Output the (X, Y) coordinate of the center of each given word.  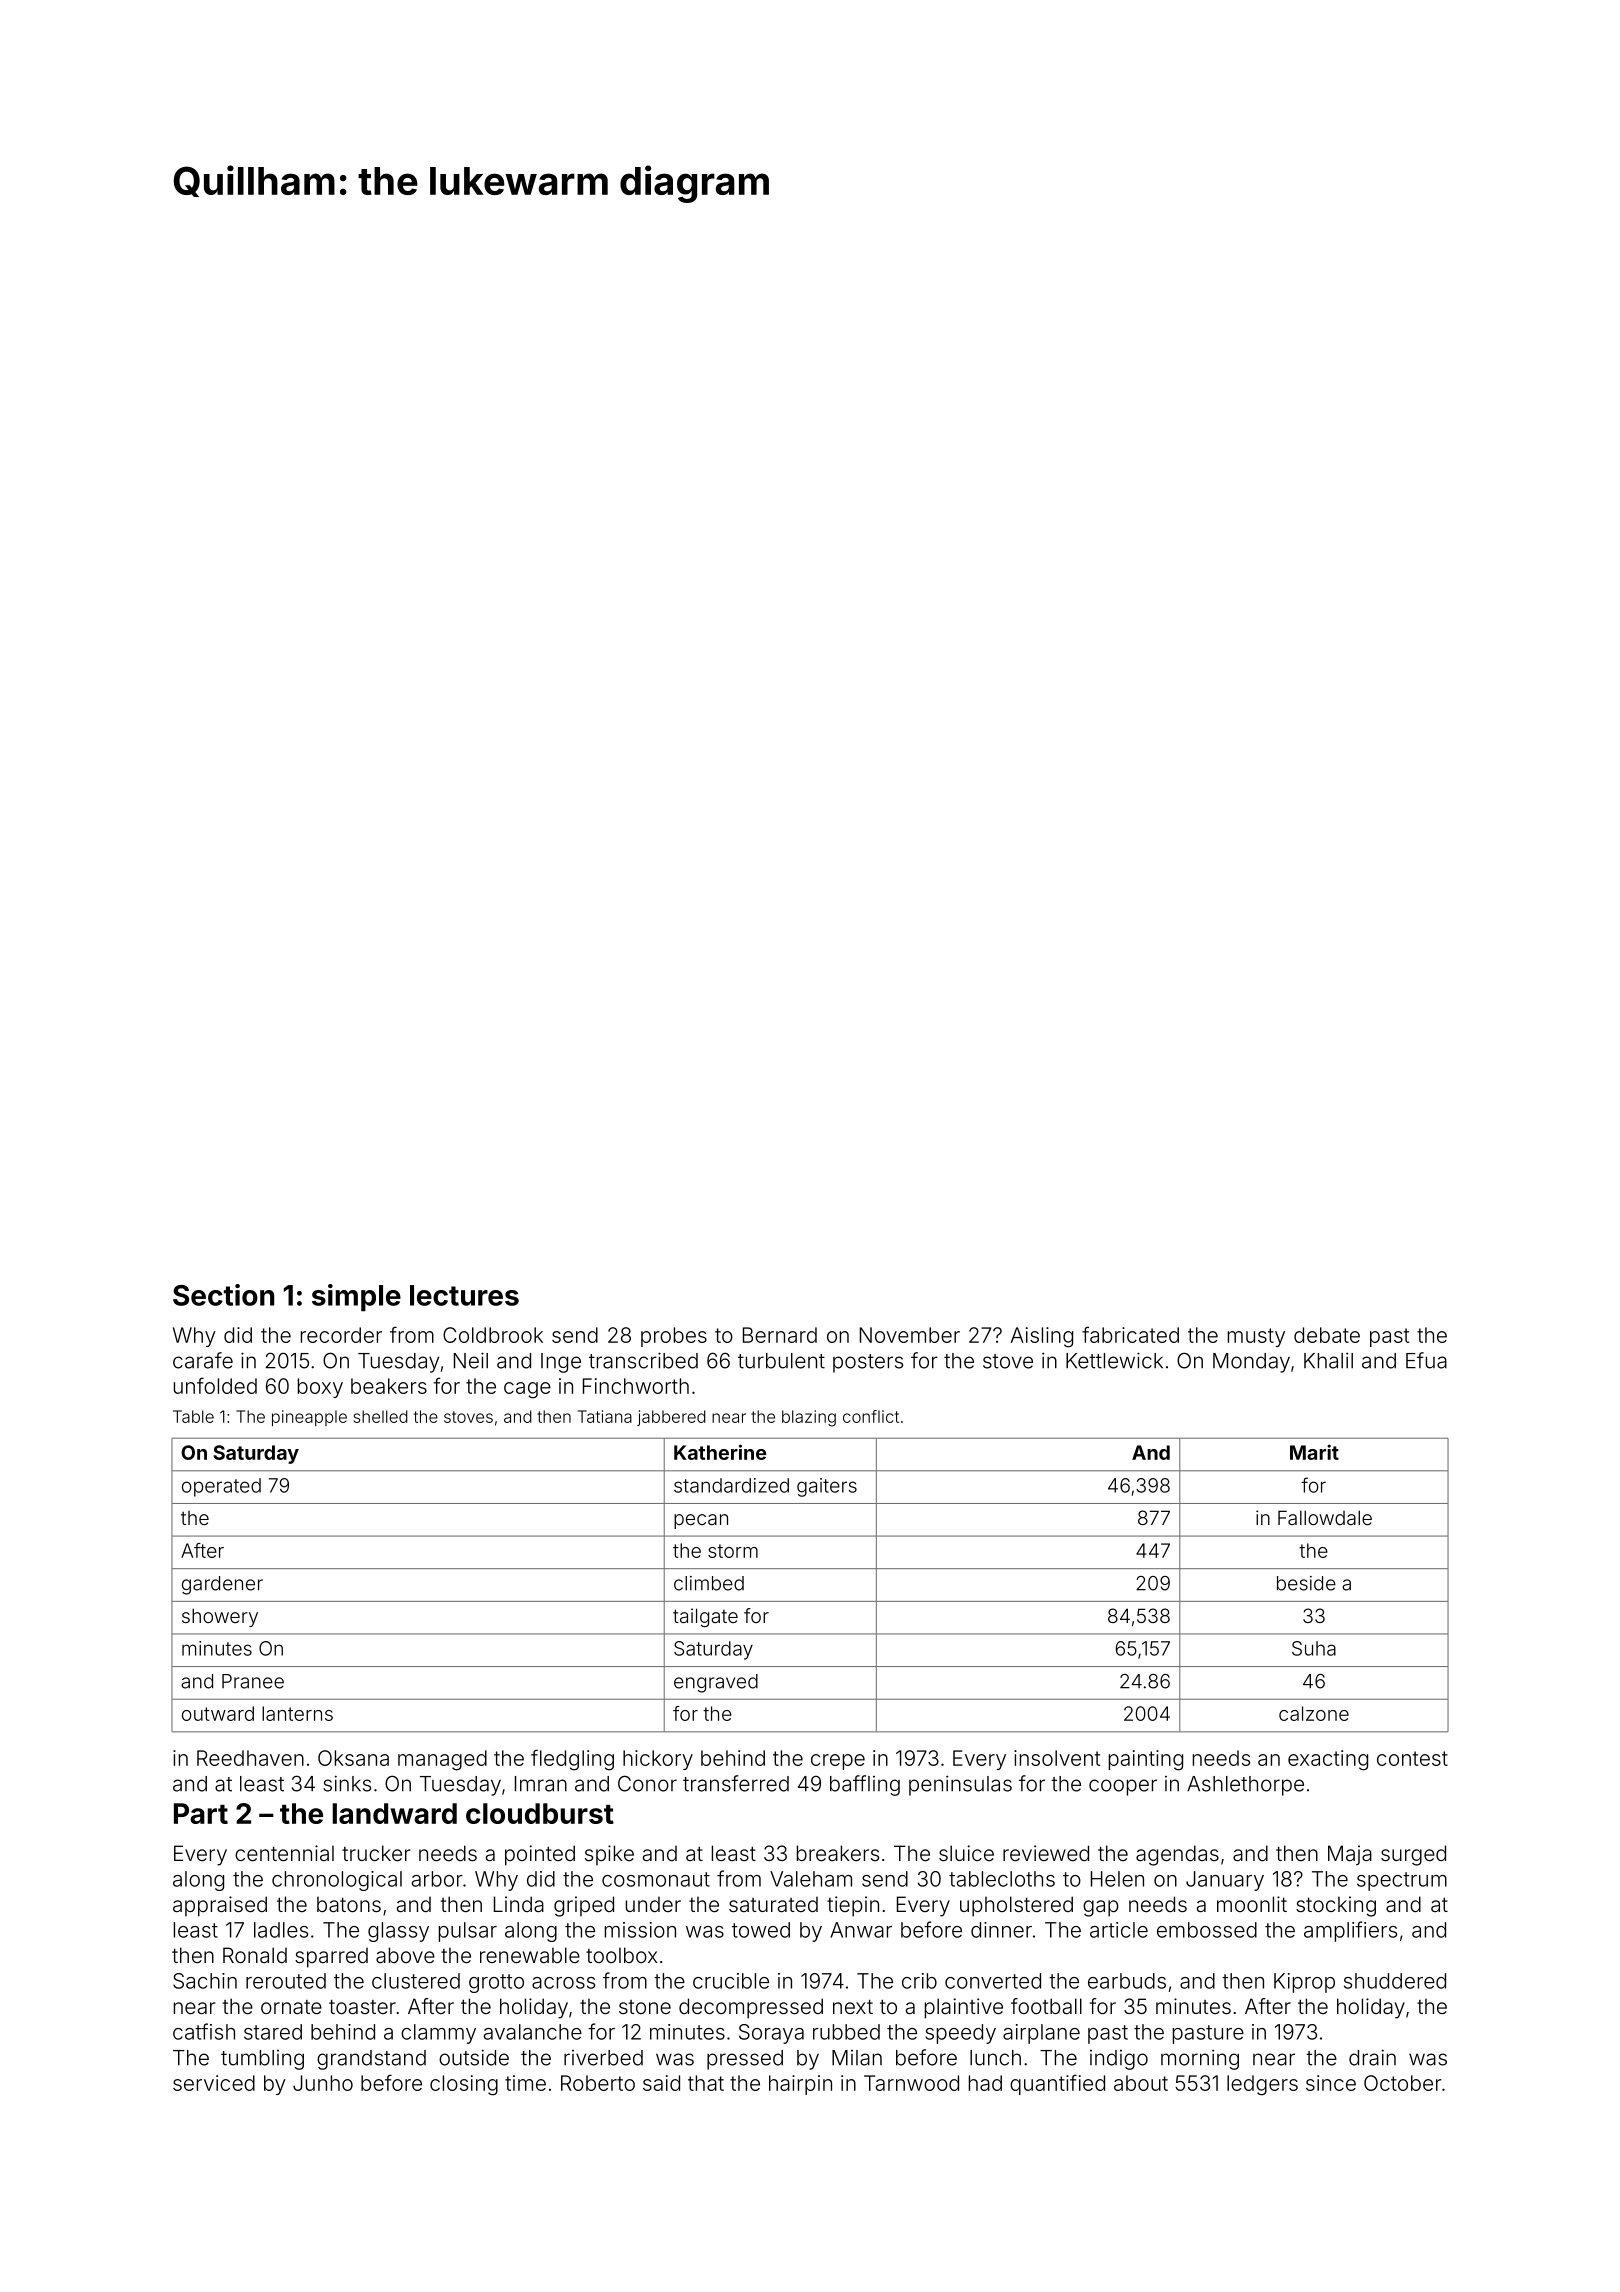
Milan (857, 2058)
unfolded (215, 1385)
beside (1306, 1583)
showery (220, 1617)
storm (733, 1551)
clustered (416, 1981)
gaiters (827, 1487)
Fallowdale (1325, 1517)
